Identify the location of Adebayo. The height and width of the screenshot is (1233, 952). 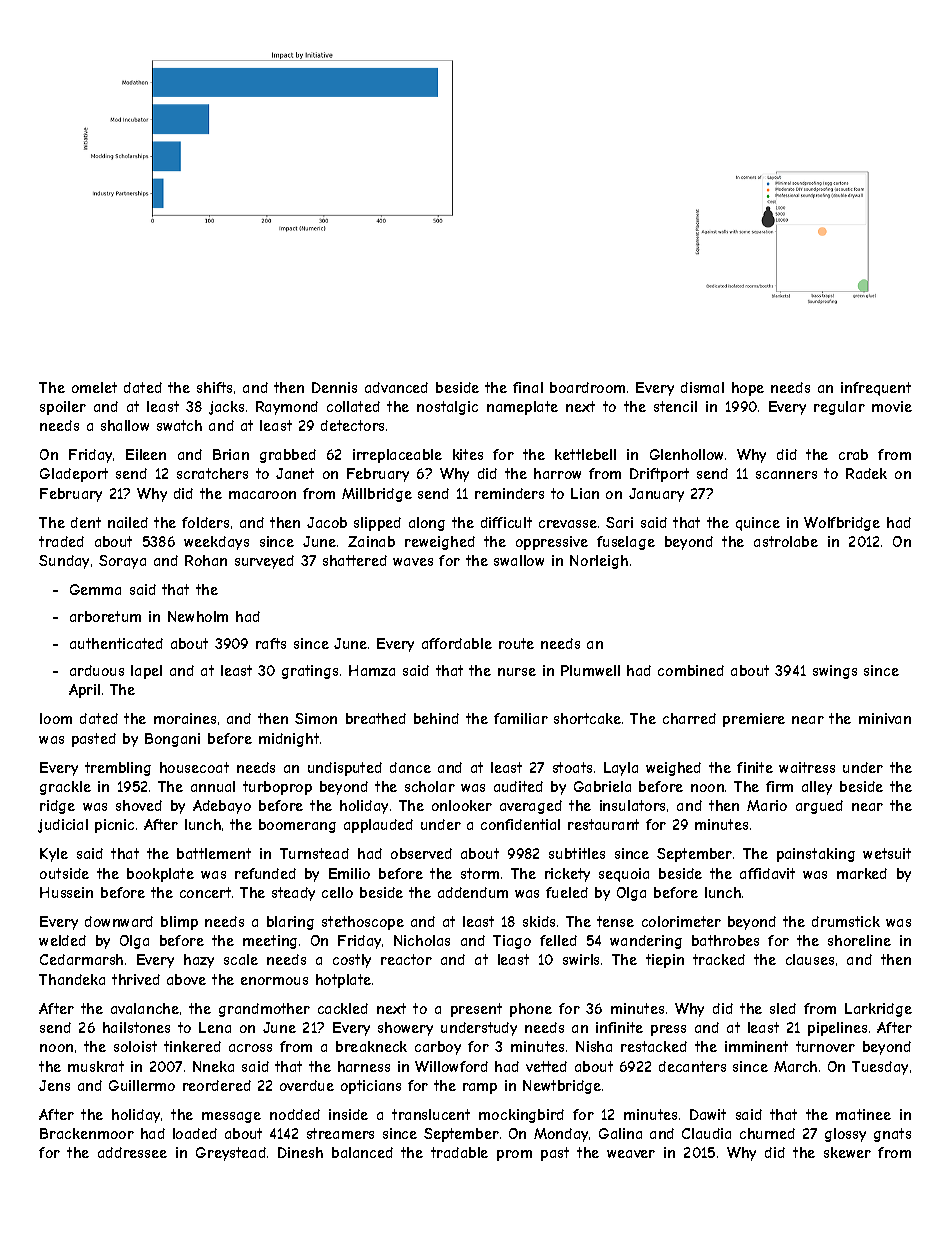
(222, 807).
